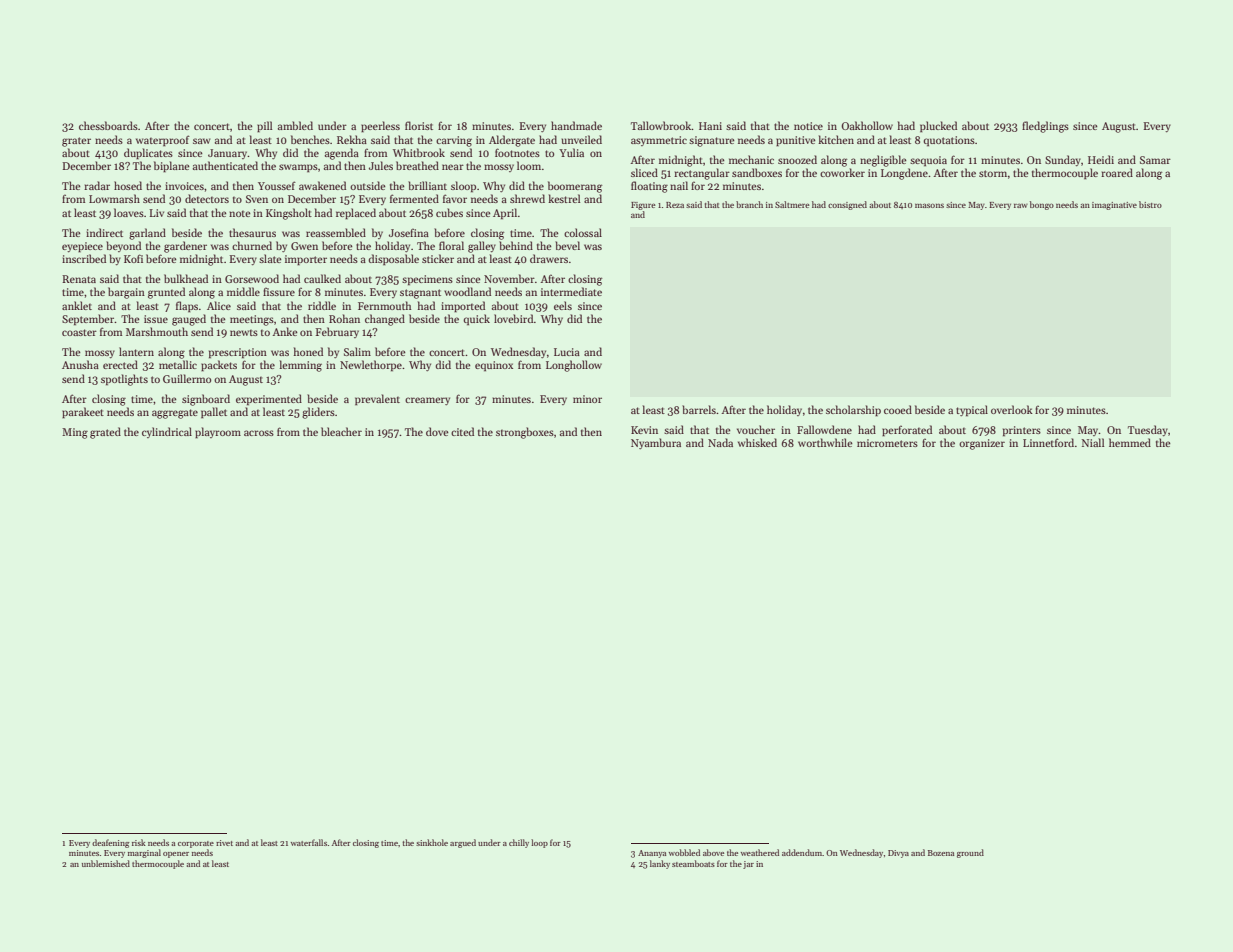 Image resolution: width=1233 pixels, height=952 pixels. Describe the element at coordinates (176, 855) in the document. I see `opener` at that location.
